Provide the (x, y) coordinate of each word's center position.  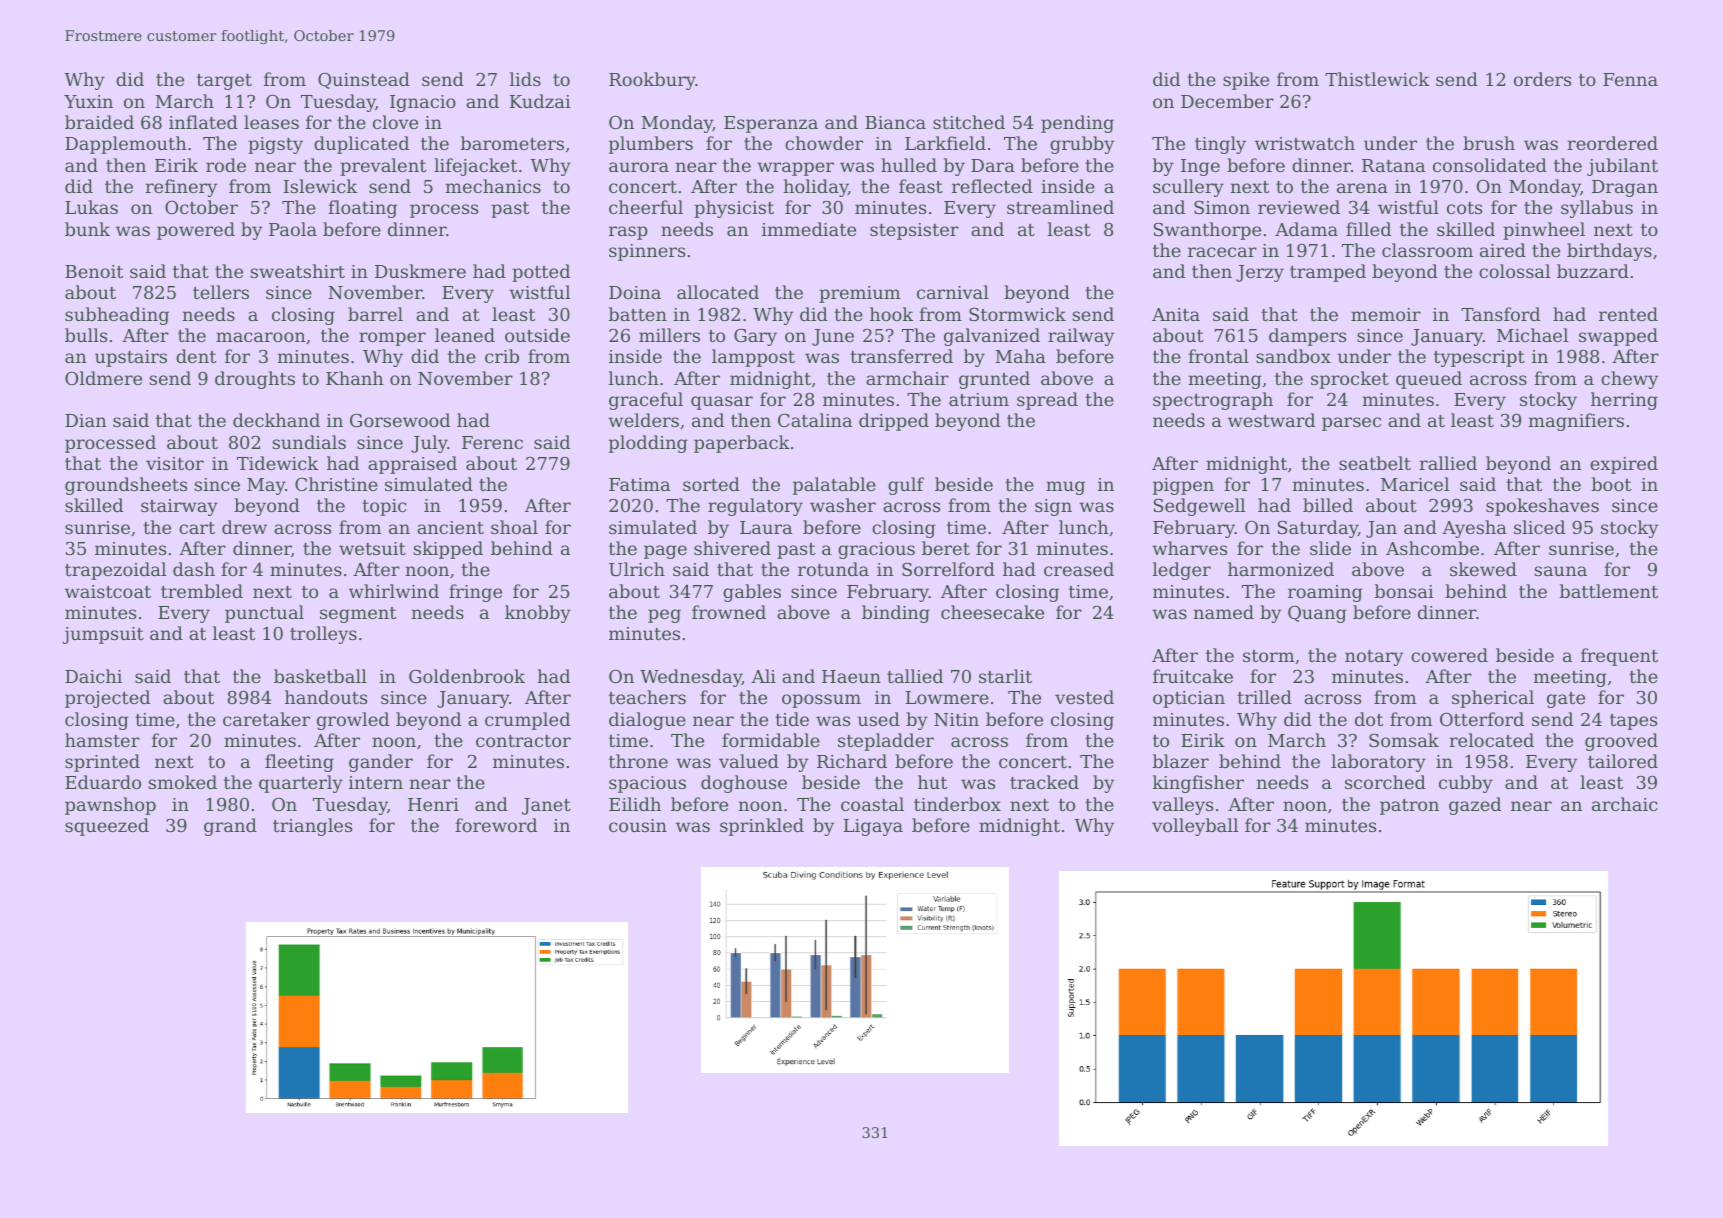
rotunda (833, 569)
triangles (312, 827)
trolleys (323, 635)
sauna (1561, 571)
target (224, 82)
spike (1246, 81)
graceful (646, 401)
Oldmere (103, 378)
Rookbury (652, 81)
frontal (1218, 356)
